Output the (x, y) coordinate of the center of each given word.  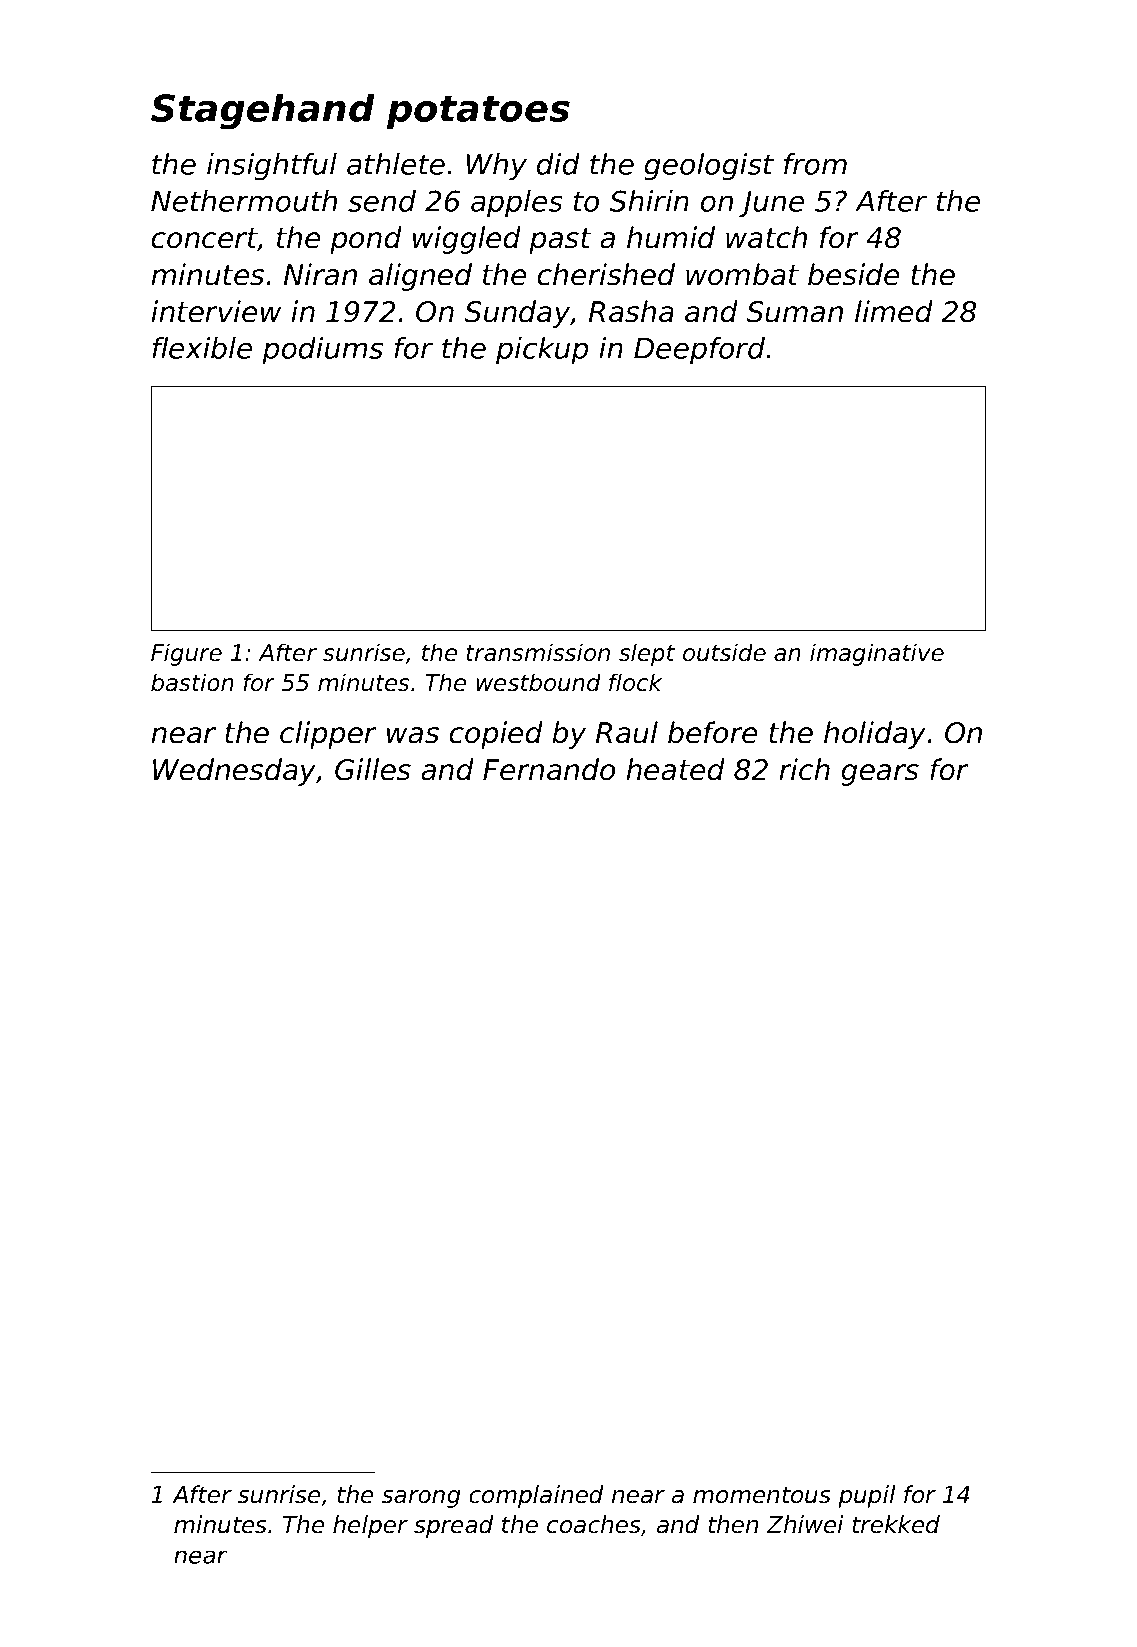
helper (370, 1526)
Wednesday (234, 772)
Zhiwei (804, 1524)
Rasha (631, 311)
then (733, 1524)
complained (536, 1496)
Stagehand (263, 111)
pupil (866, 1496)
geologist (709, 167)
